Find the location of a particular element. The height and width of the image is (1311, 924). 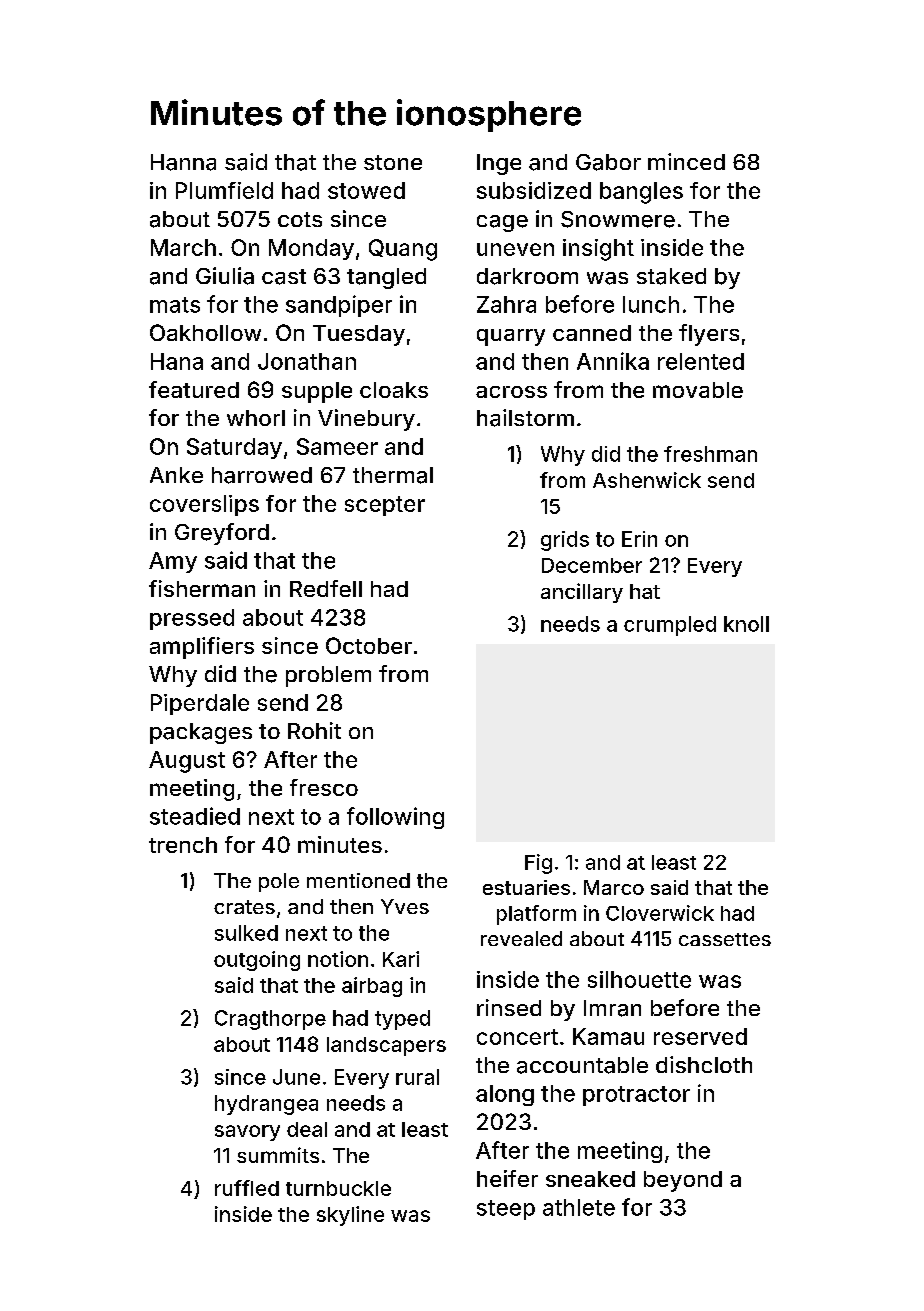

fresco is located at coordinates (324, 787).
